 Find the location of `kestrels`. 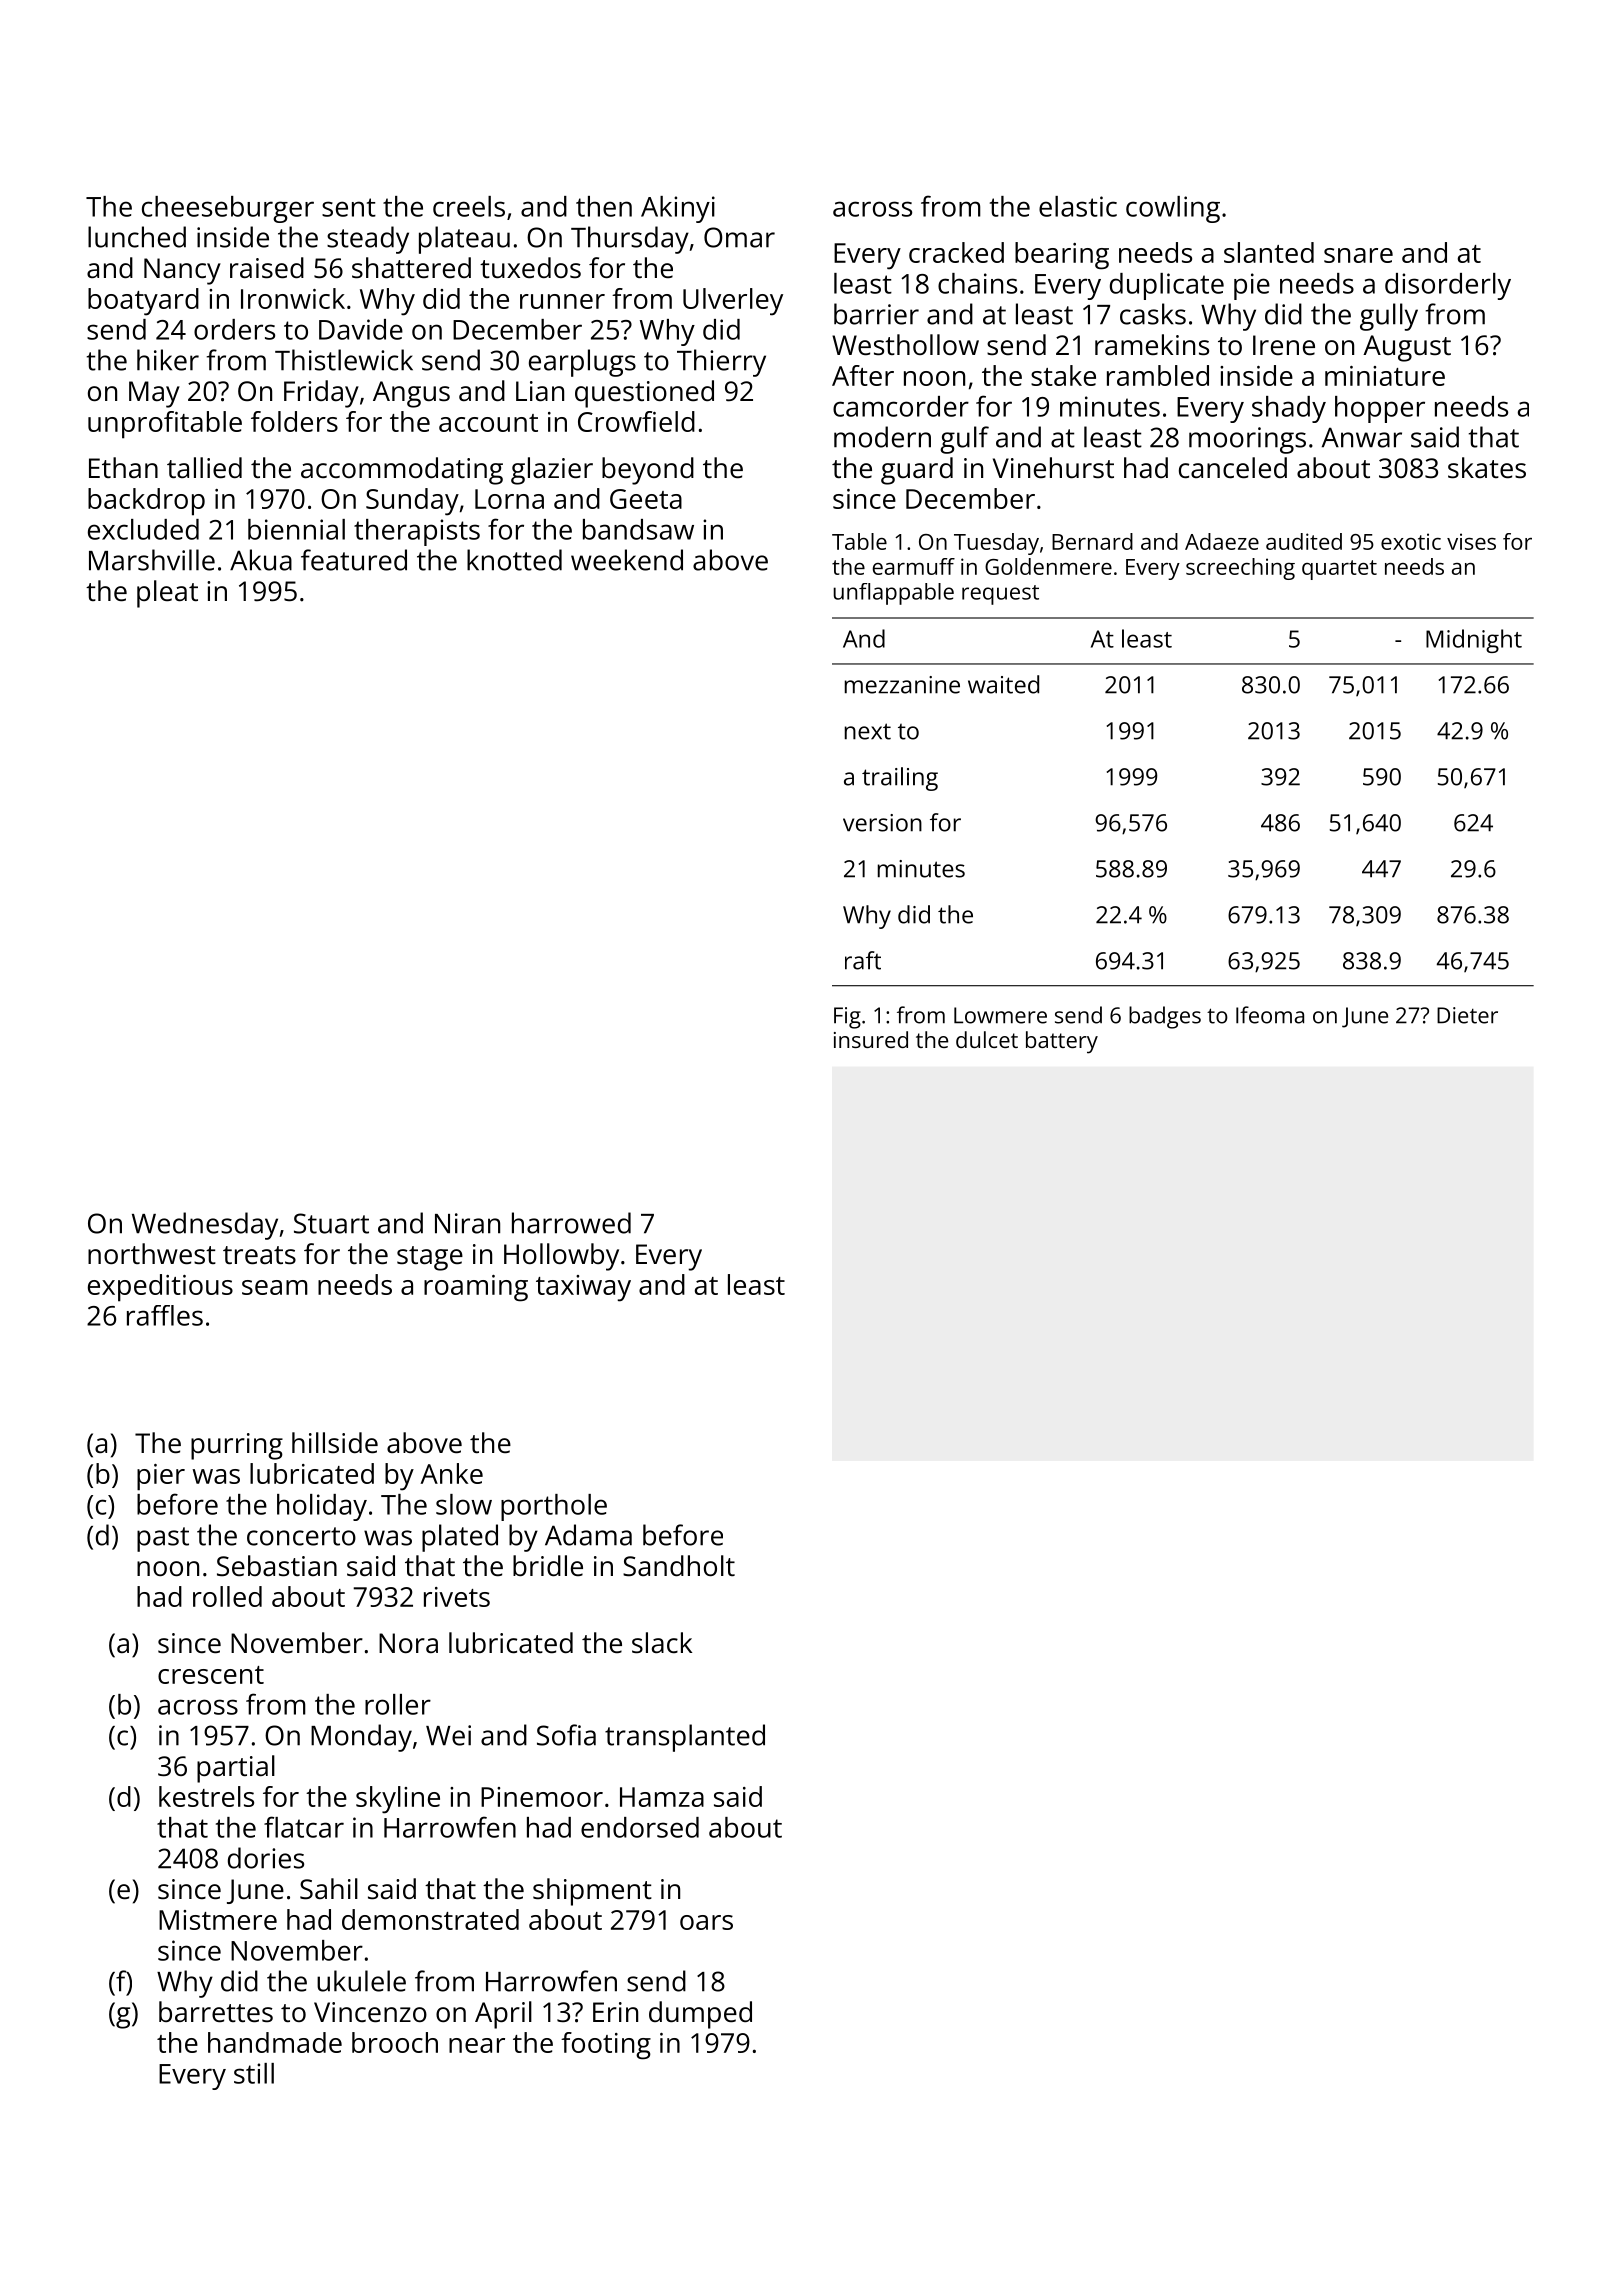

kestrels is located at coordinates (206, 1796).
